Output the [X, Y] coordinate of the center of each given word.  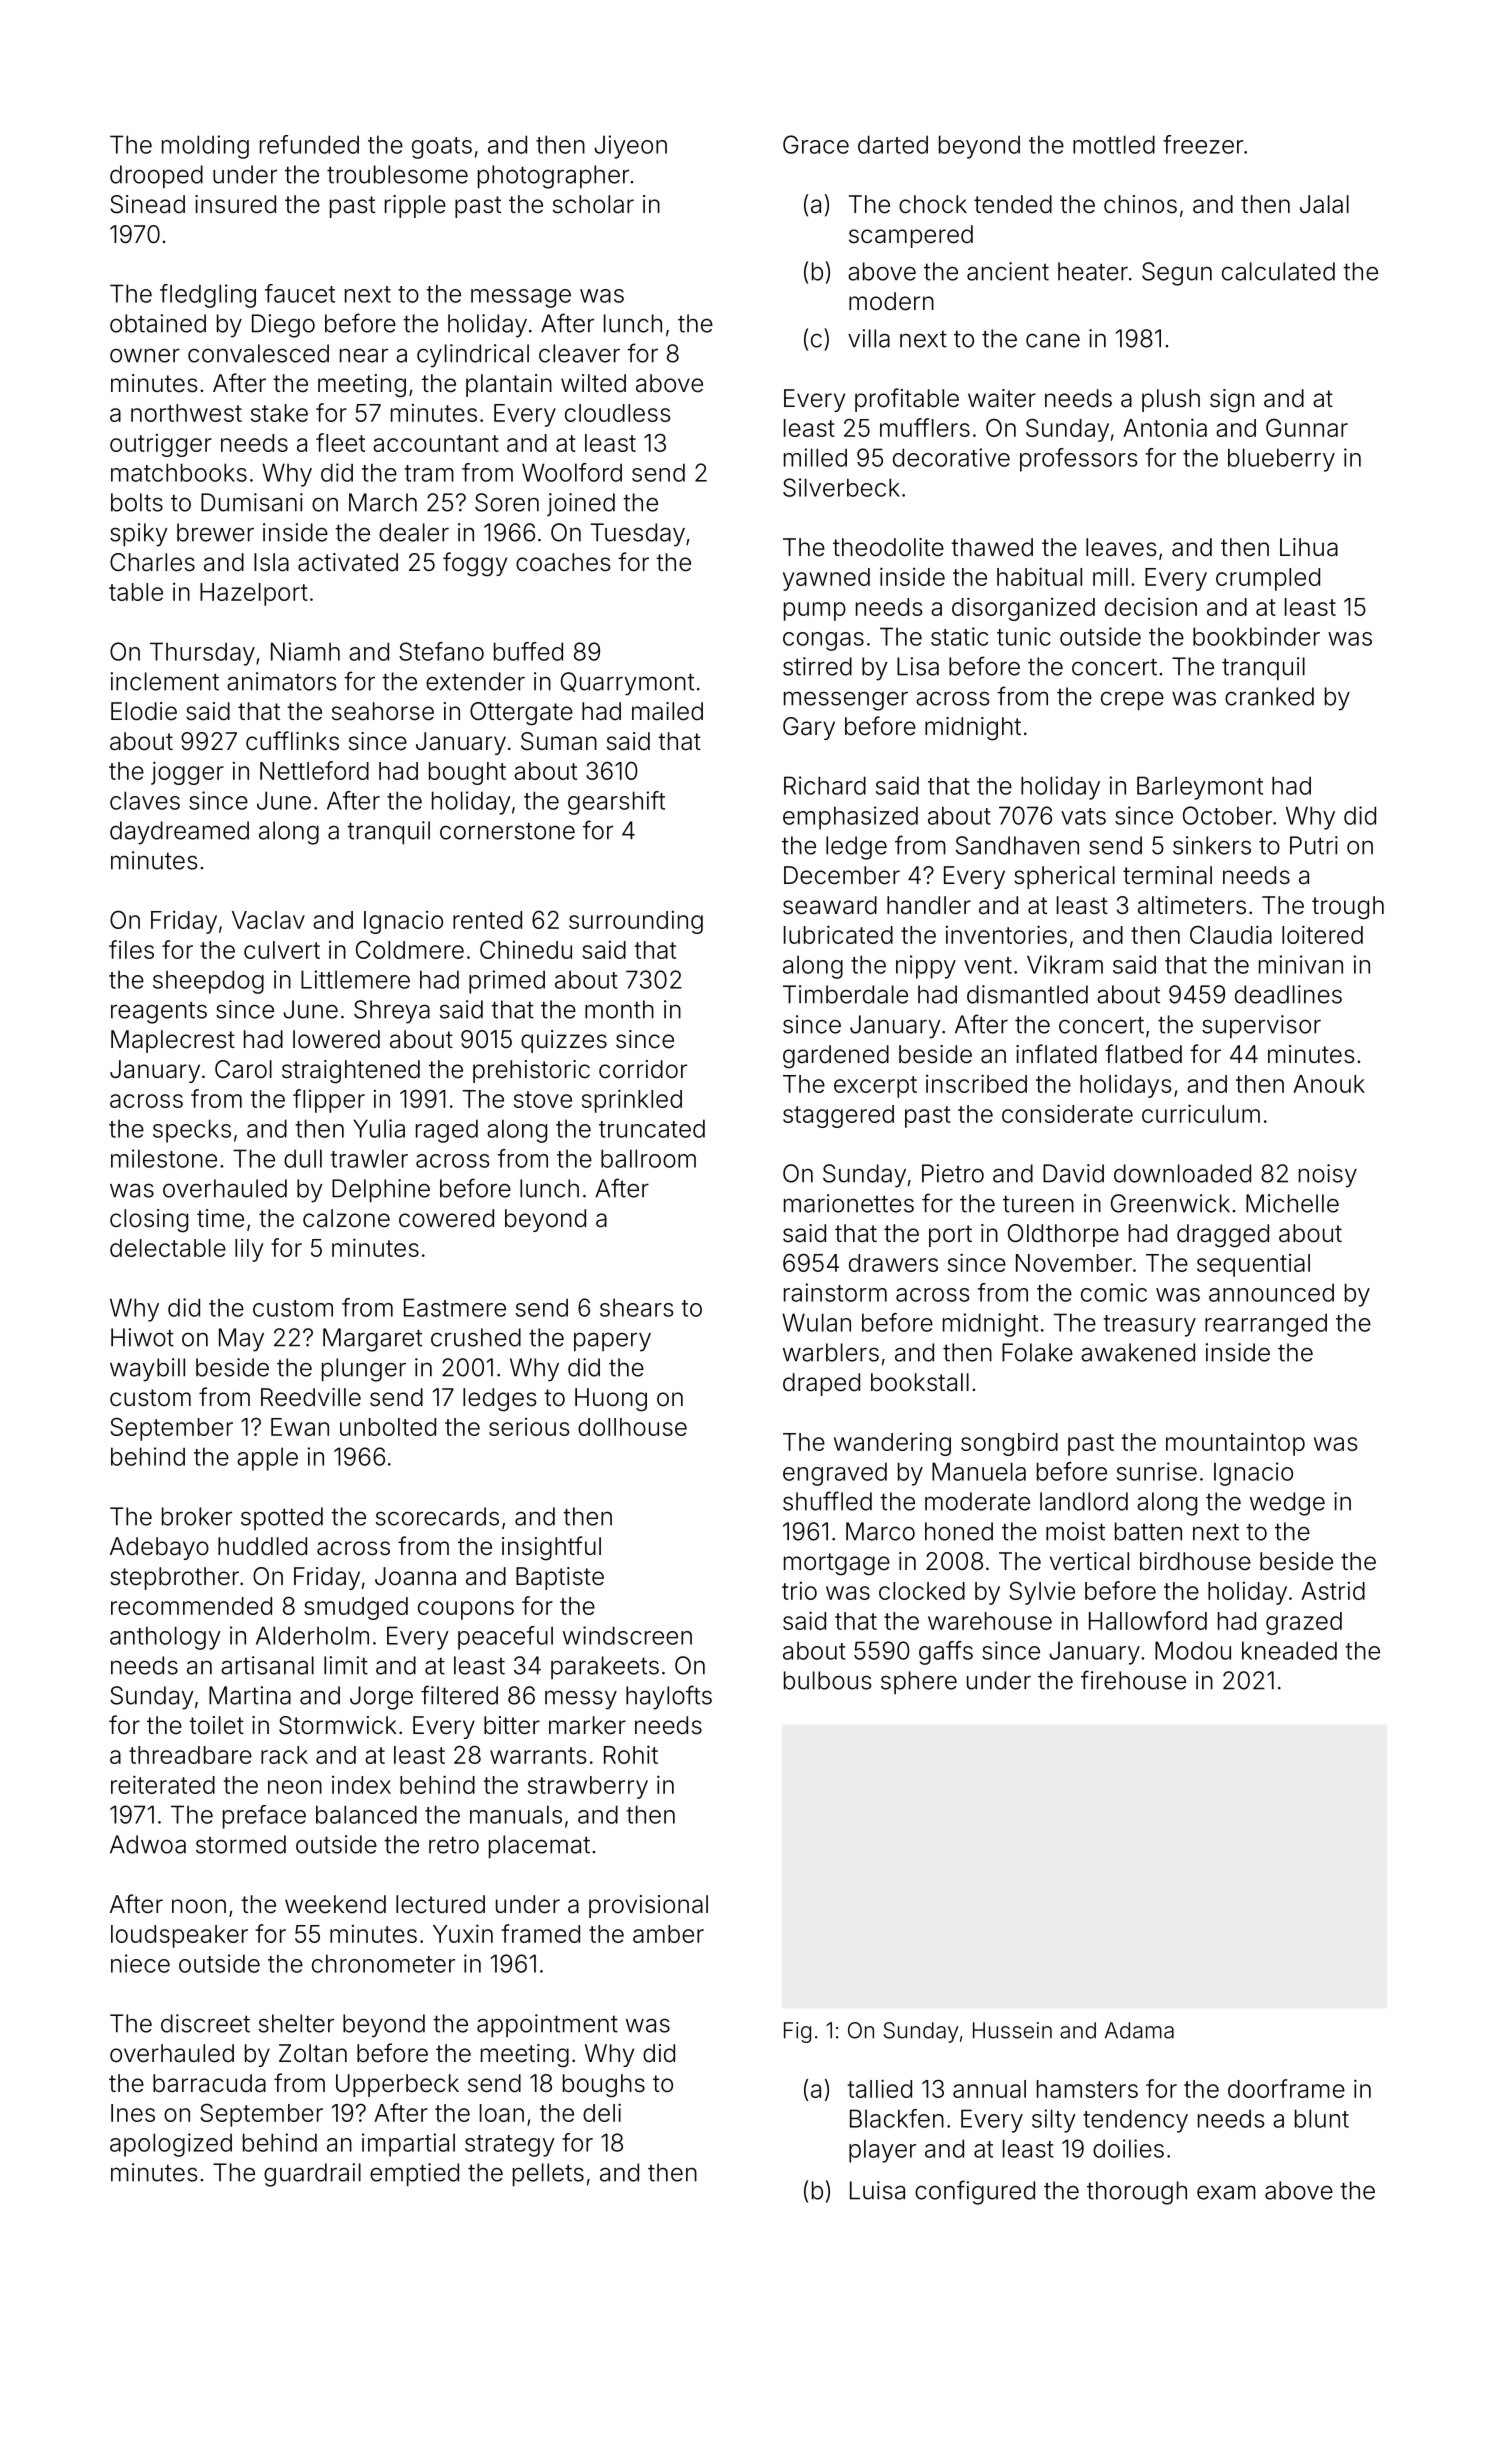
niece [140, 1963]
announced [1271, 1292]
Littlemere [355, 979]
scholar [593, 204]
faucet [300, 293]
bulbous [828, 1680]
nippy [926, 967]
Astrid [1333, 1591]
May [241, 1340]
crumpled [1268, 579]
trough [1348, 908]
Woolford [572, 472]
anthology [165, 1638]
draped [821, 1384]
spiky [139, 535]
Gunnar [1307, 428]
